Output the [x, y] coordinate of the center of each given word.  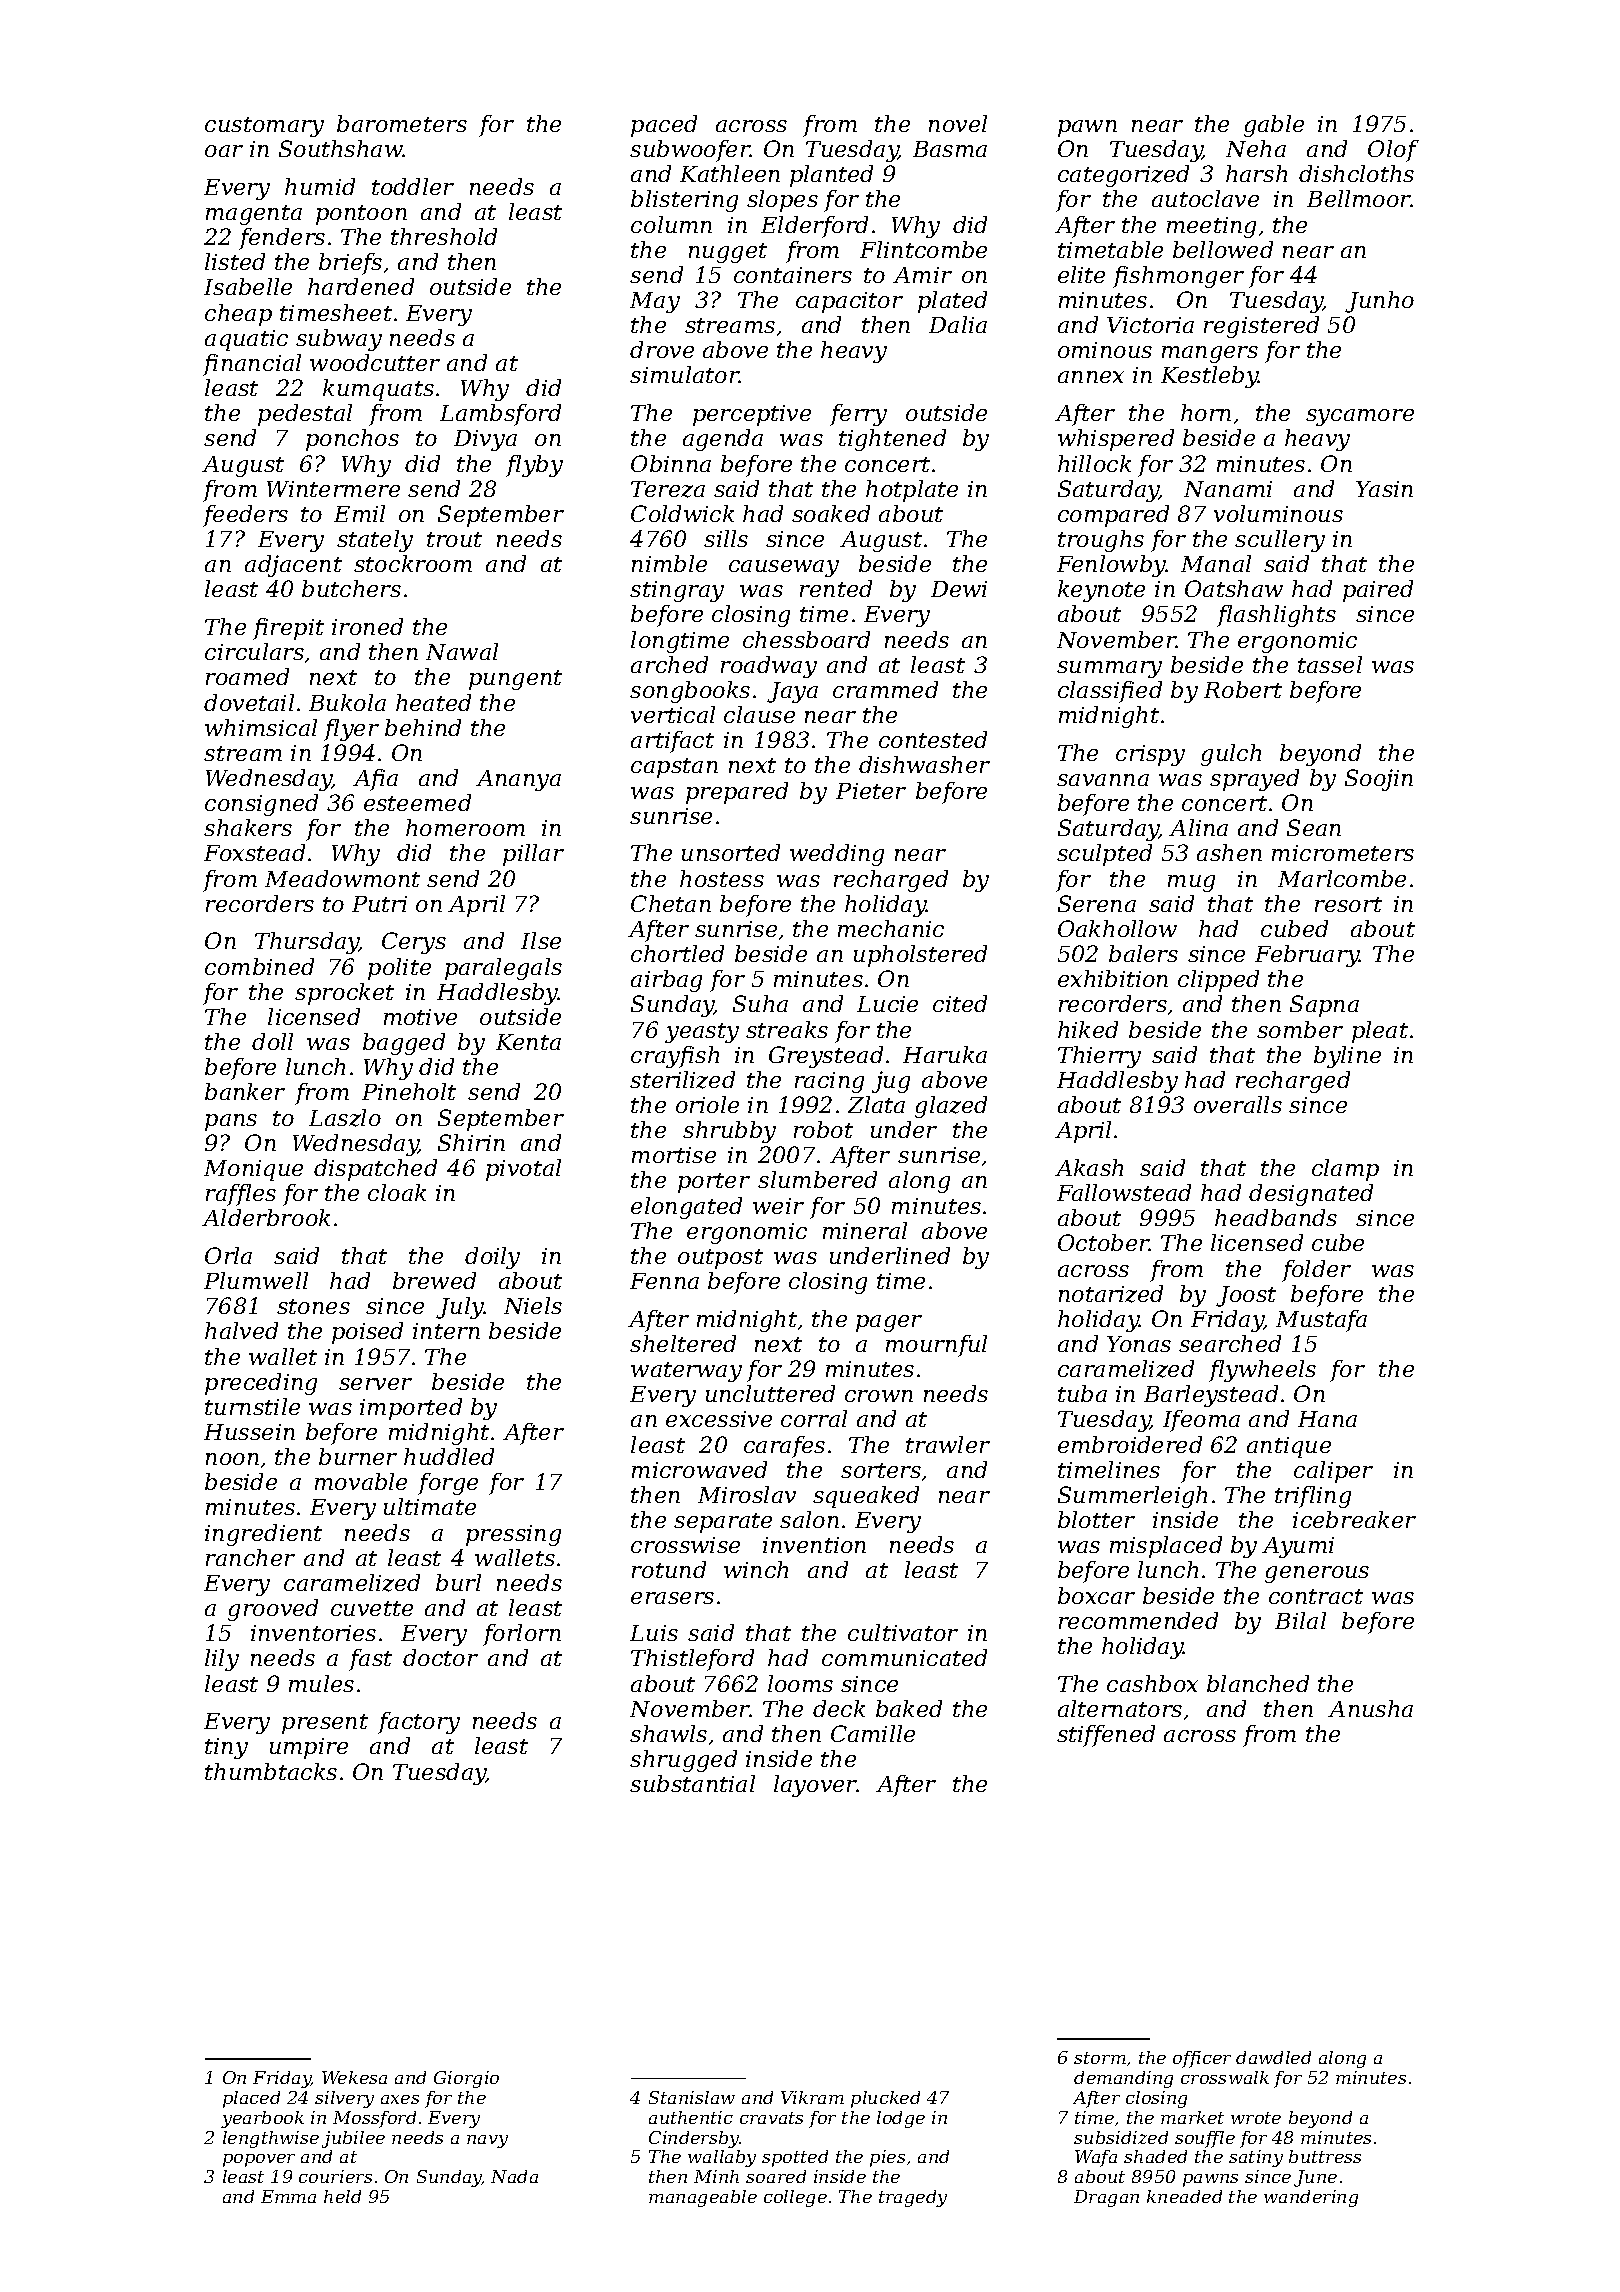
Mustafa [1321, 1321]
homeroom [465, 827]
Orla [228, 1255]
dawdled [1273, 2057]
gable [1274, 126]
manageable [703, 2198]
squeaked [866, 1497]
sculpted [1104, 855]
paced [664, 126]
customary [264, 127]
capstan [674, 768]
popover [259, 2160]
